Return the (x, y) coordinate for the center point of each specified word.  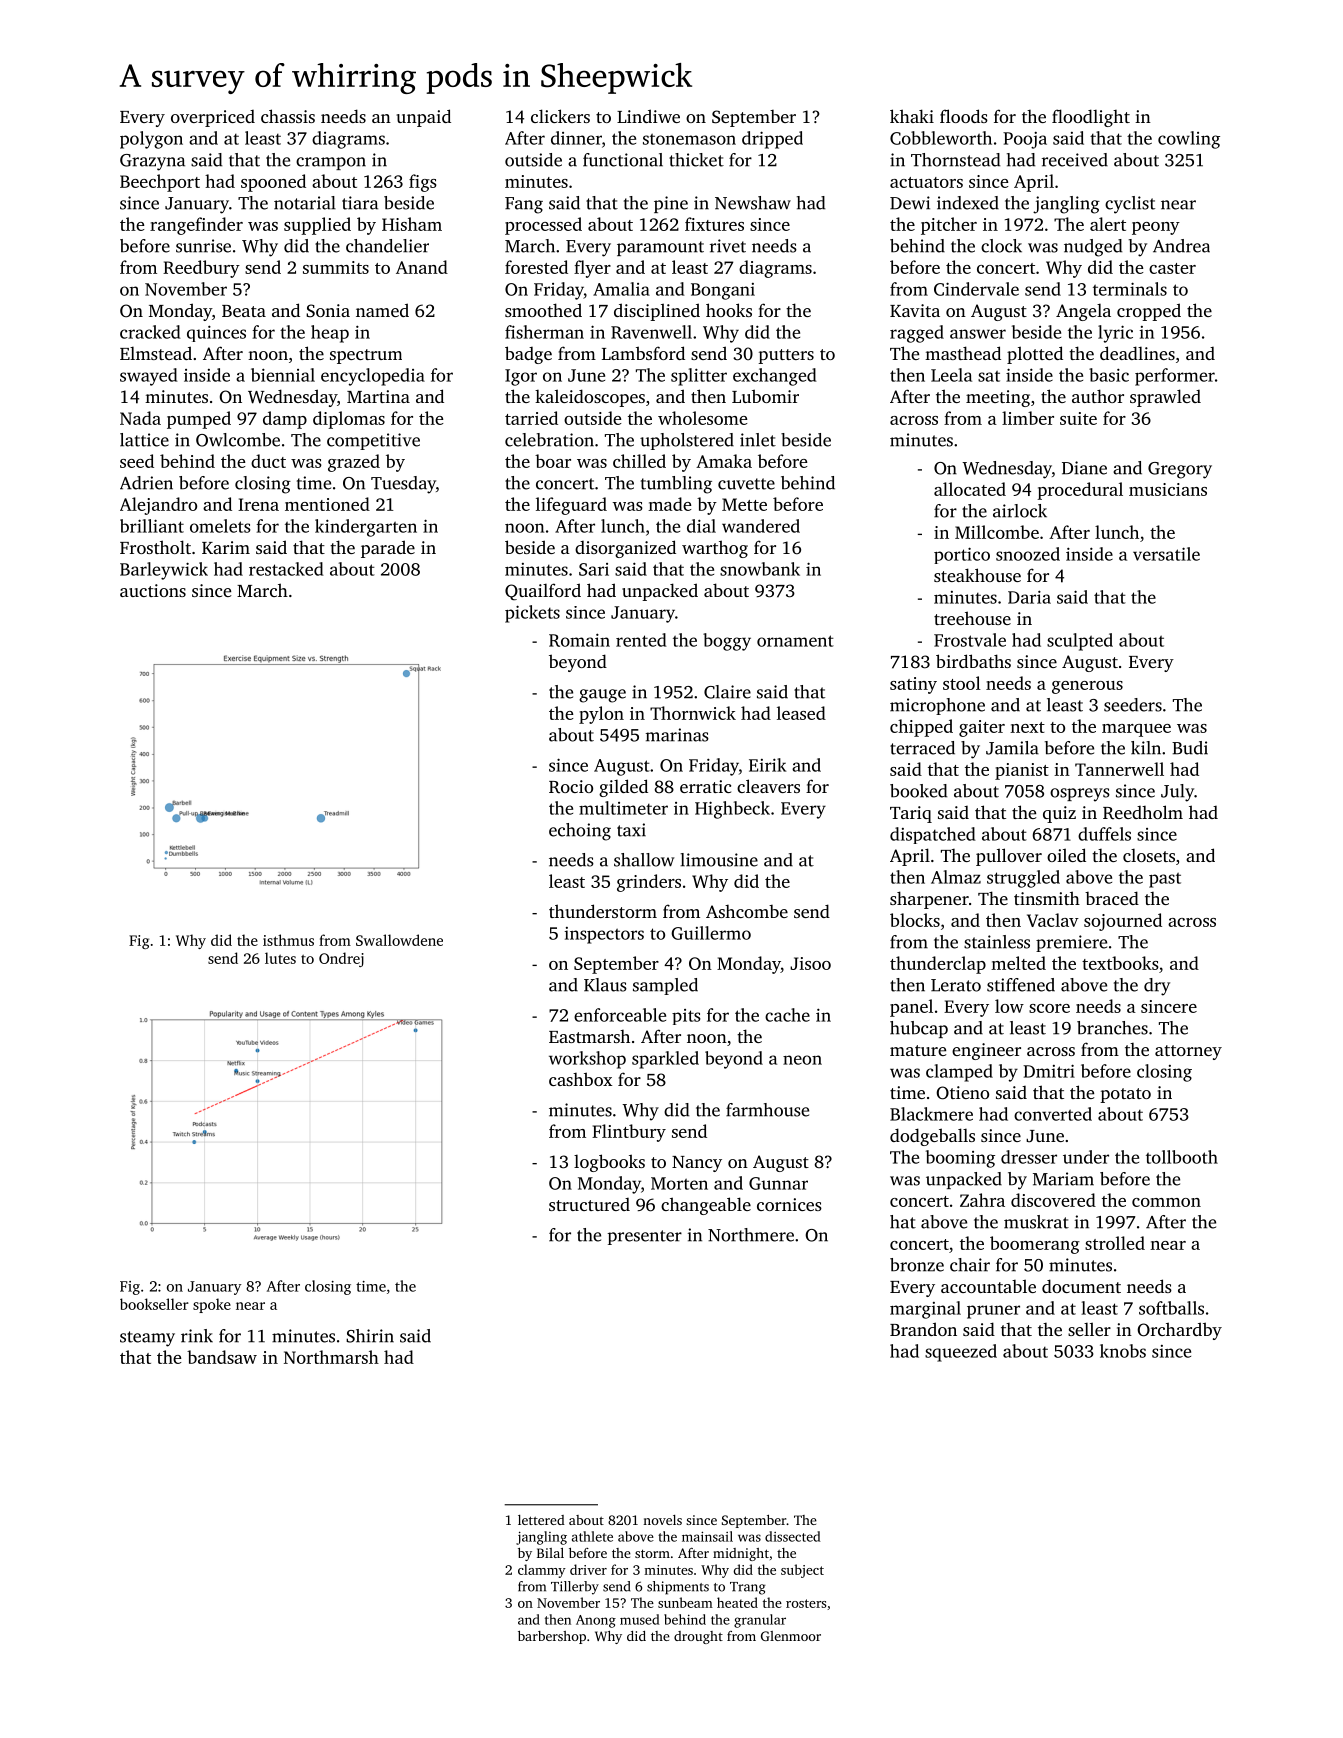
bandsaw (222, 1357)
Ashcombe (747, 911)
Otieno (962, 1093)
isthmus (288, 940)
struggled (1023, 879)
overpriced (213, 118)
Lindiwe (648, 116)
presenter (645, 1237)
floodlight (1091, 118)
